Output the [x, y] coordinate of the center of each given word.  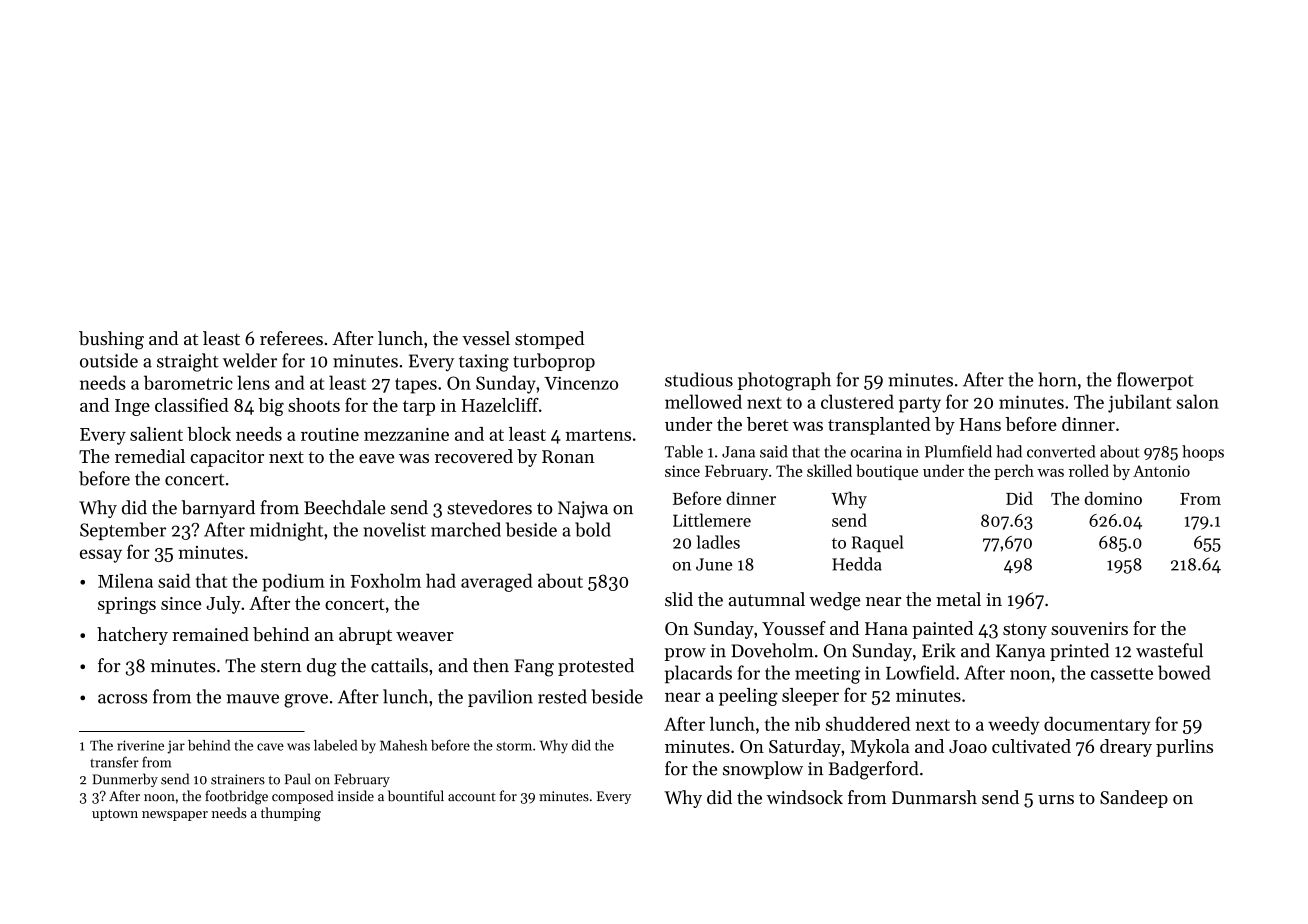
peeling [748, 697]
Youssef [794, 628]
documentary [1097, 726]
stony [1025, 631]
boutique [887, 472]
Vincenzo [581, 383]
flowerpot [1155, 381]
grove [306, 701]
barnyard [218, 509]
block [209, 434]
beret [767, 424]
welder [250, 360]
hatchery [132, 636]
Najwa [583, 509]
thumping [291, 814]
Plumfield [958, 451]
